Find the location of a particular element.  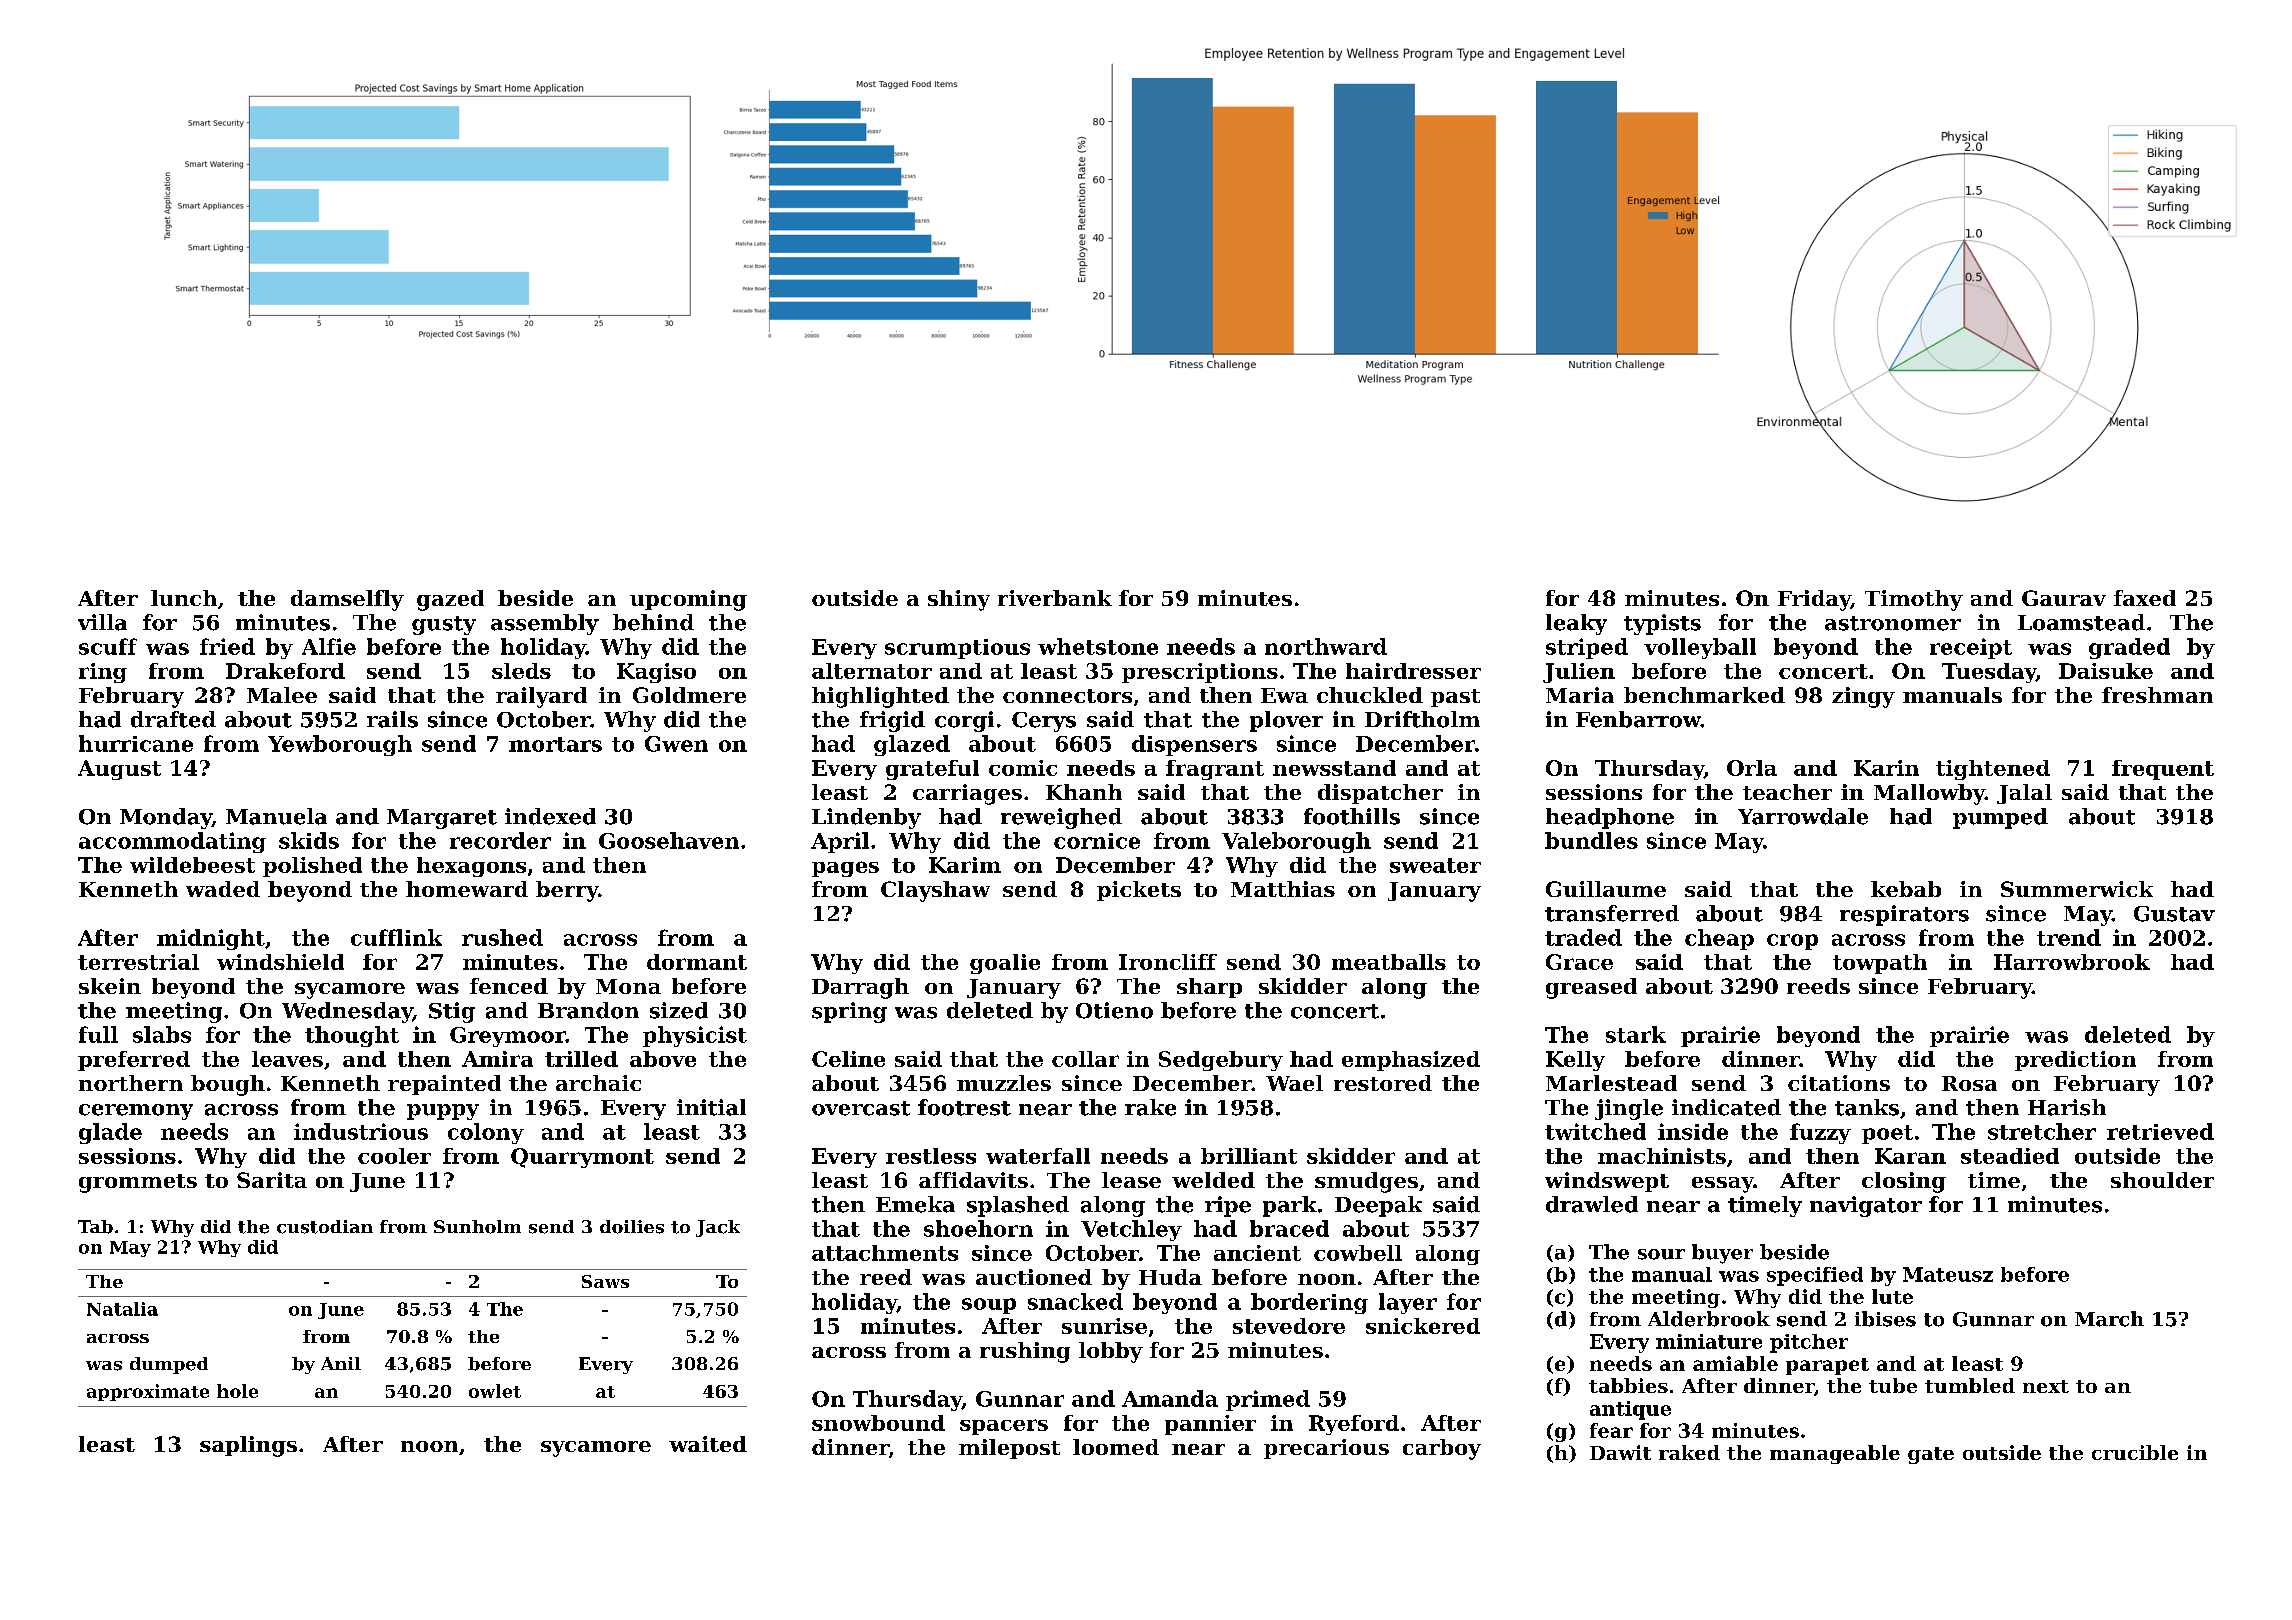

Anil is located at coordinates (341, 1363).
